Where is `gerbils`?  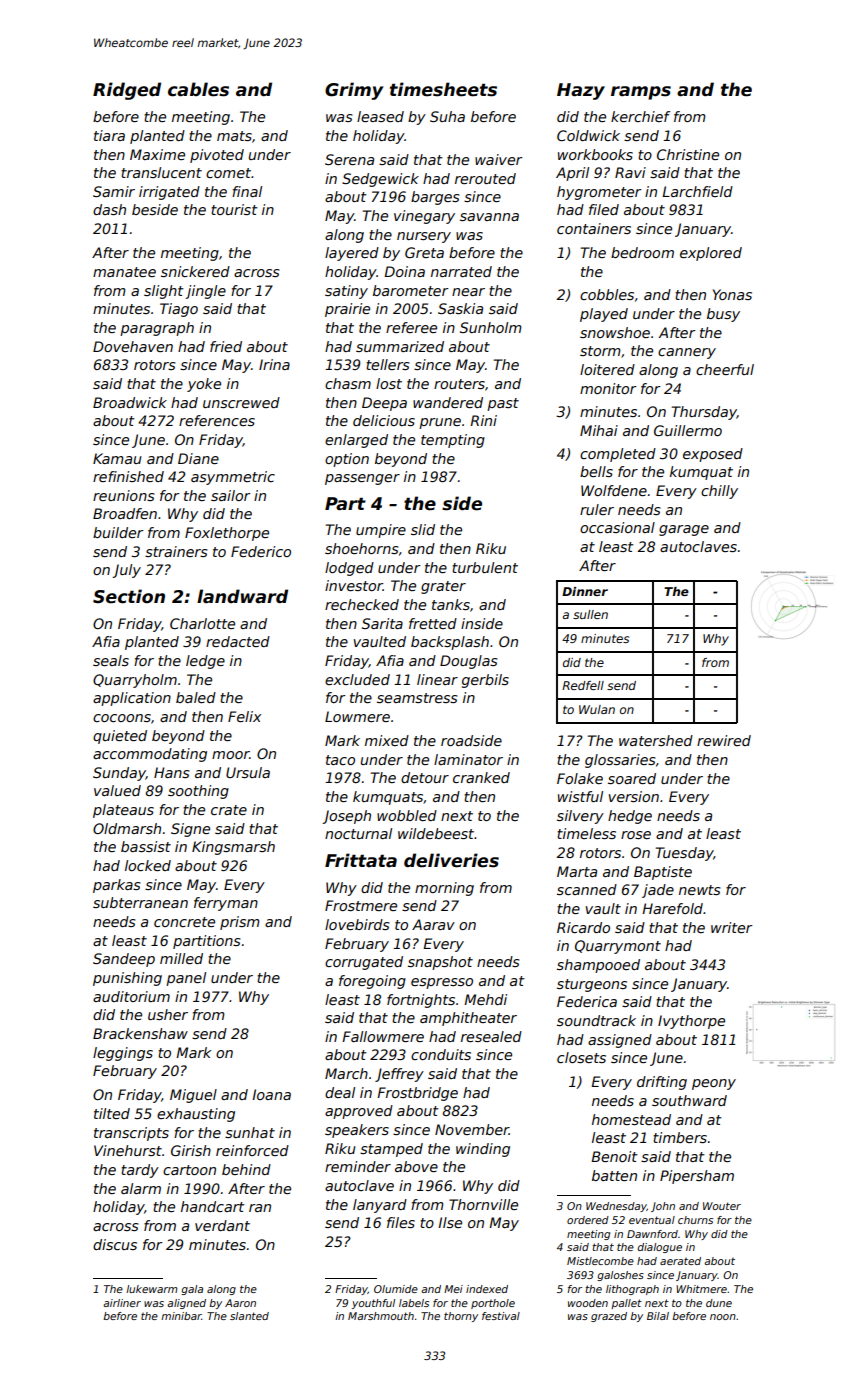 gerbils is located at coordinates (485, 681).
